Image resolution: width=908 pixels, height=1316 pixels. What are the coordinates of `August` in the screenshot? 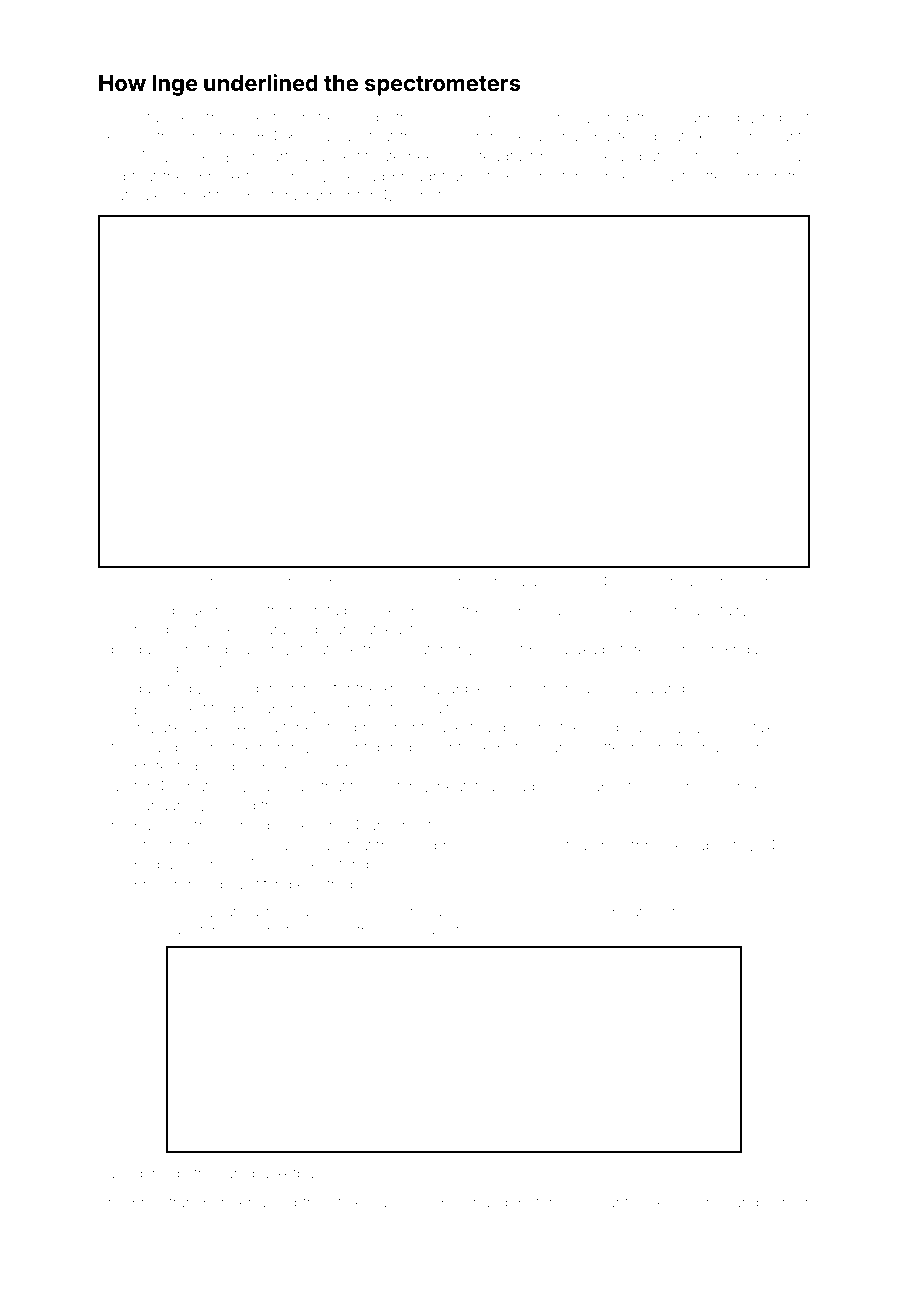 It's located at (661, 178).
